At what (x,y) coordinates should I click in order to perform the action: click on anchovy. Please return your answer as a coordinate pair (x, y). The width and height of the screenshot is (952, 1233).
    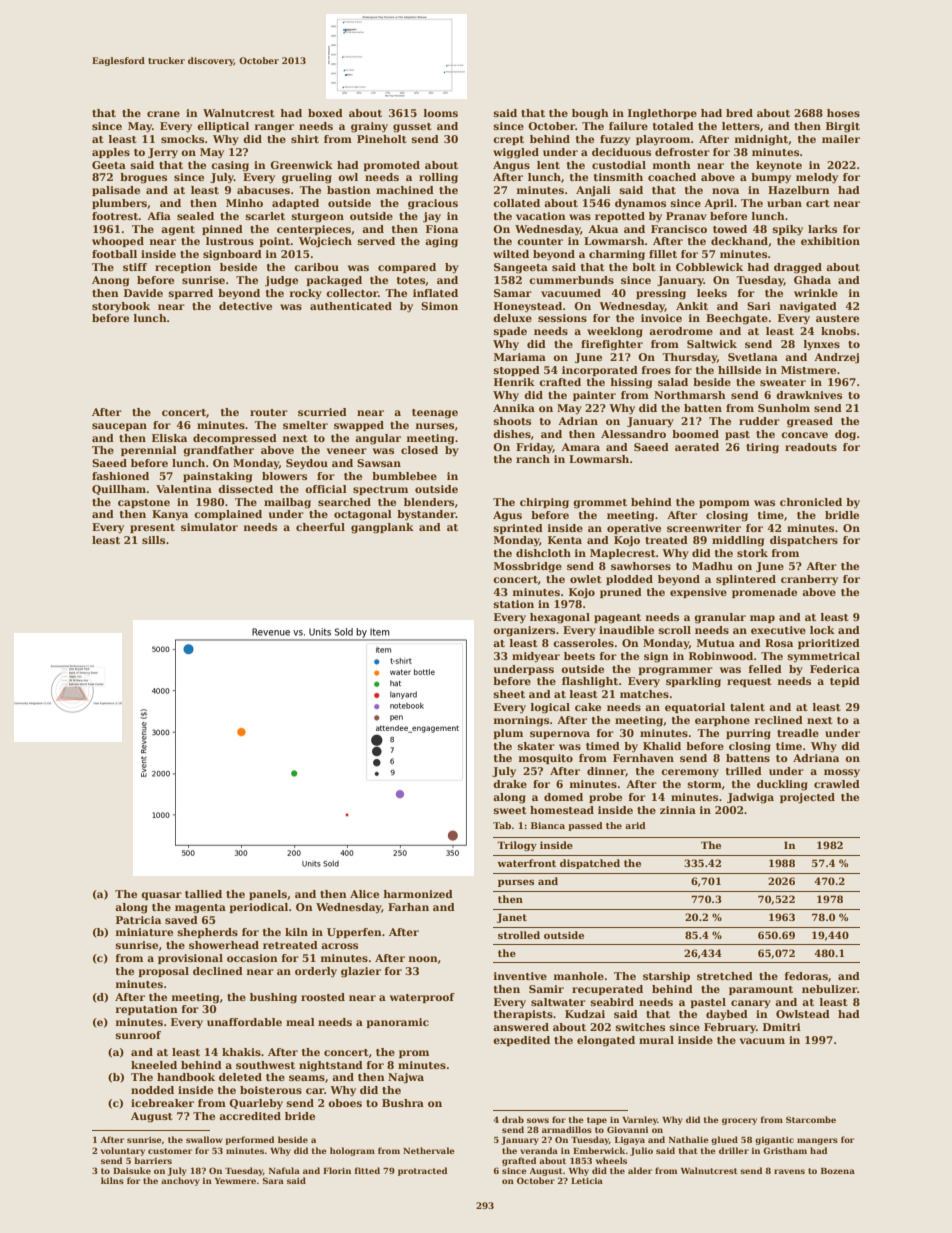
    Looking at the image, I should click on (180, 1181).
